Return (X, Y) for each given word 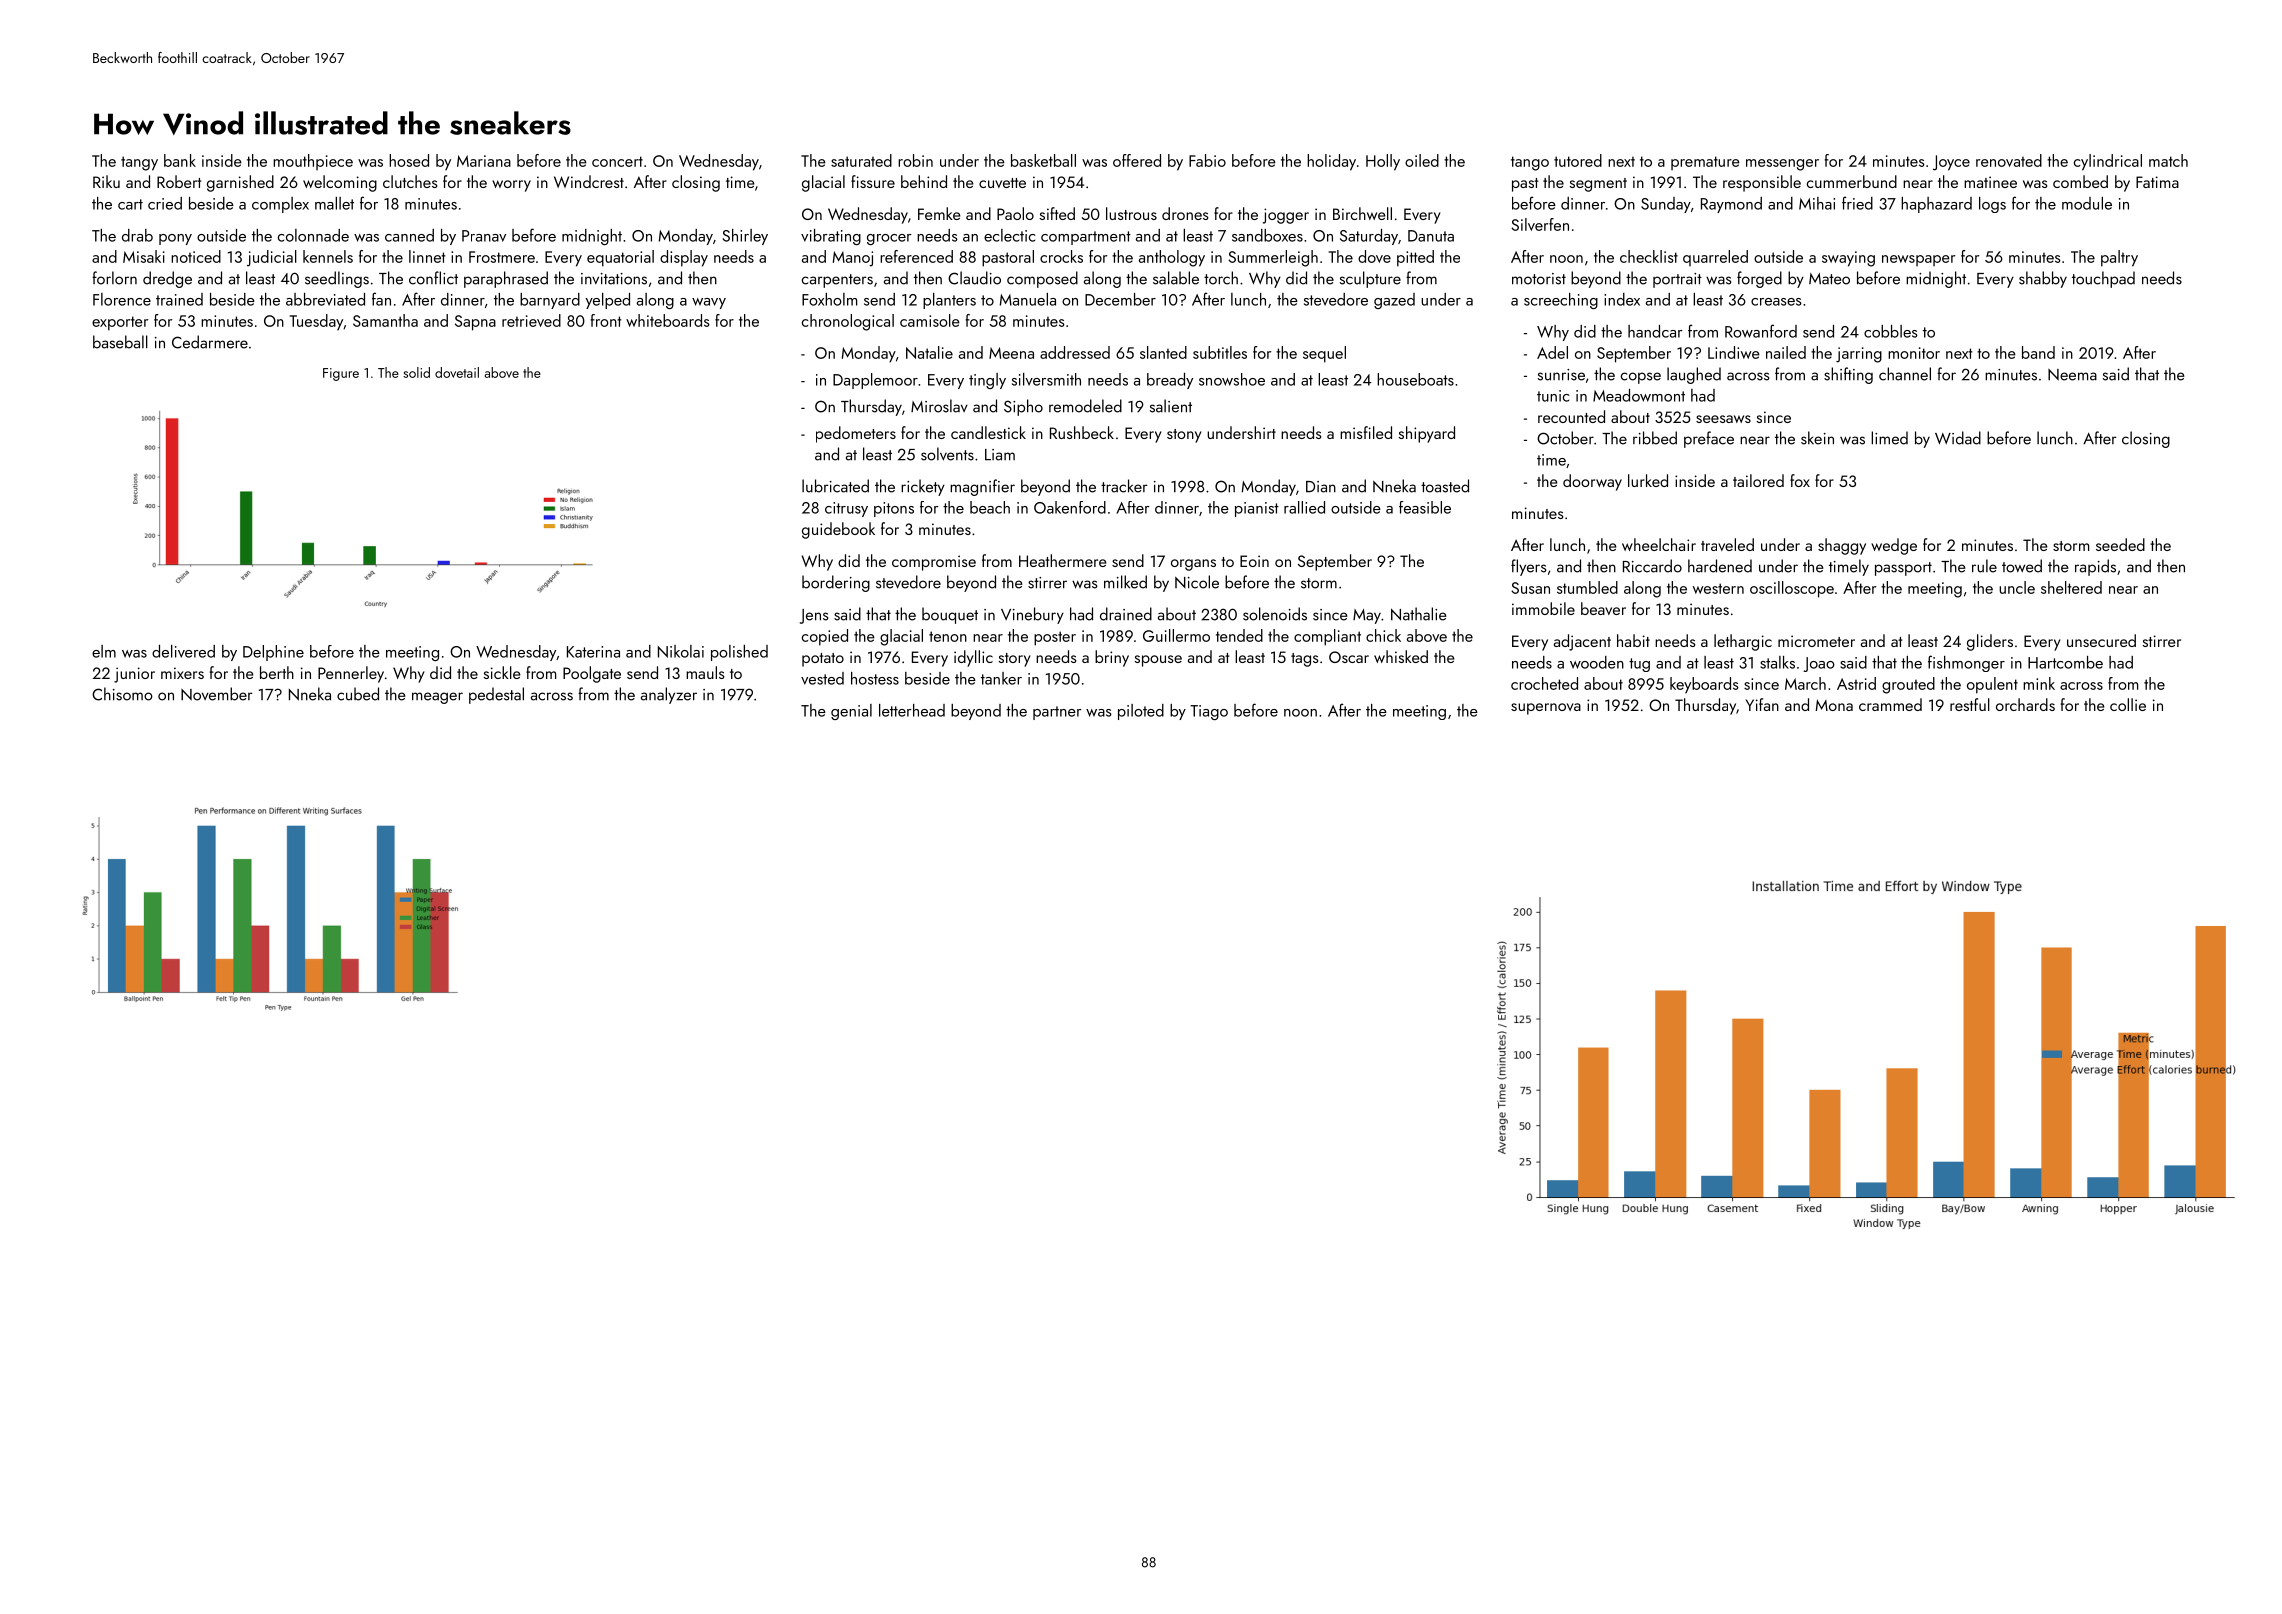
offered (1137, 160)
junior (134, 675)
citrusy (846, 509)
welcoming (340, 183)
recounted (1571, 416)
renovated (2009, 160)
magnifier (982, 487)
